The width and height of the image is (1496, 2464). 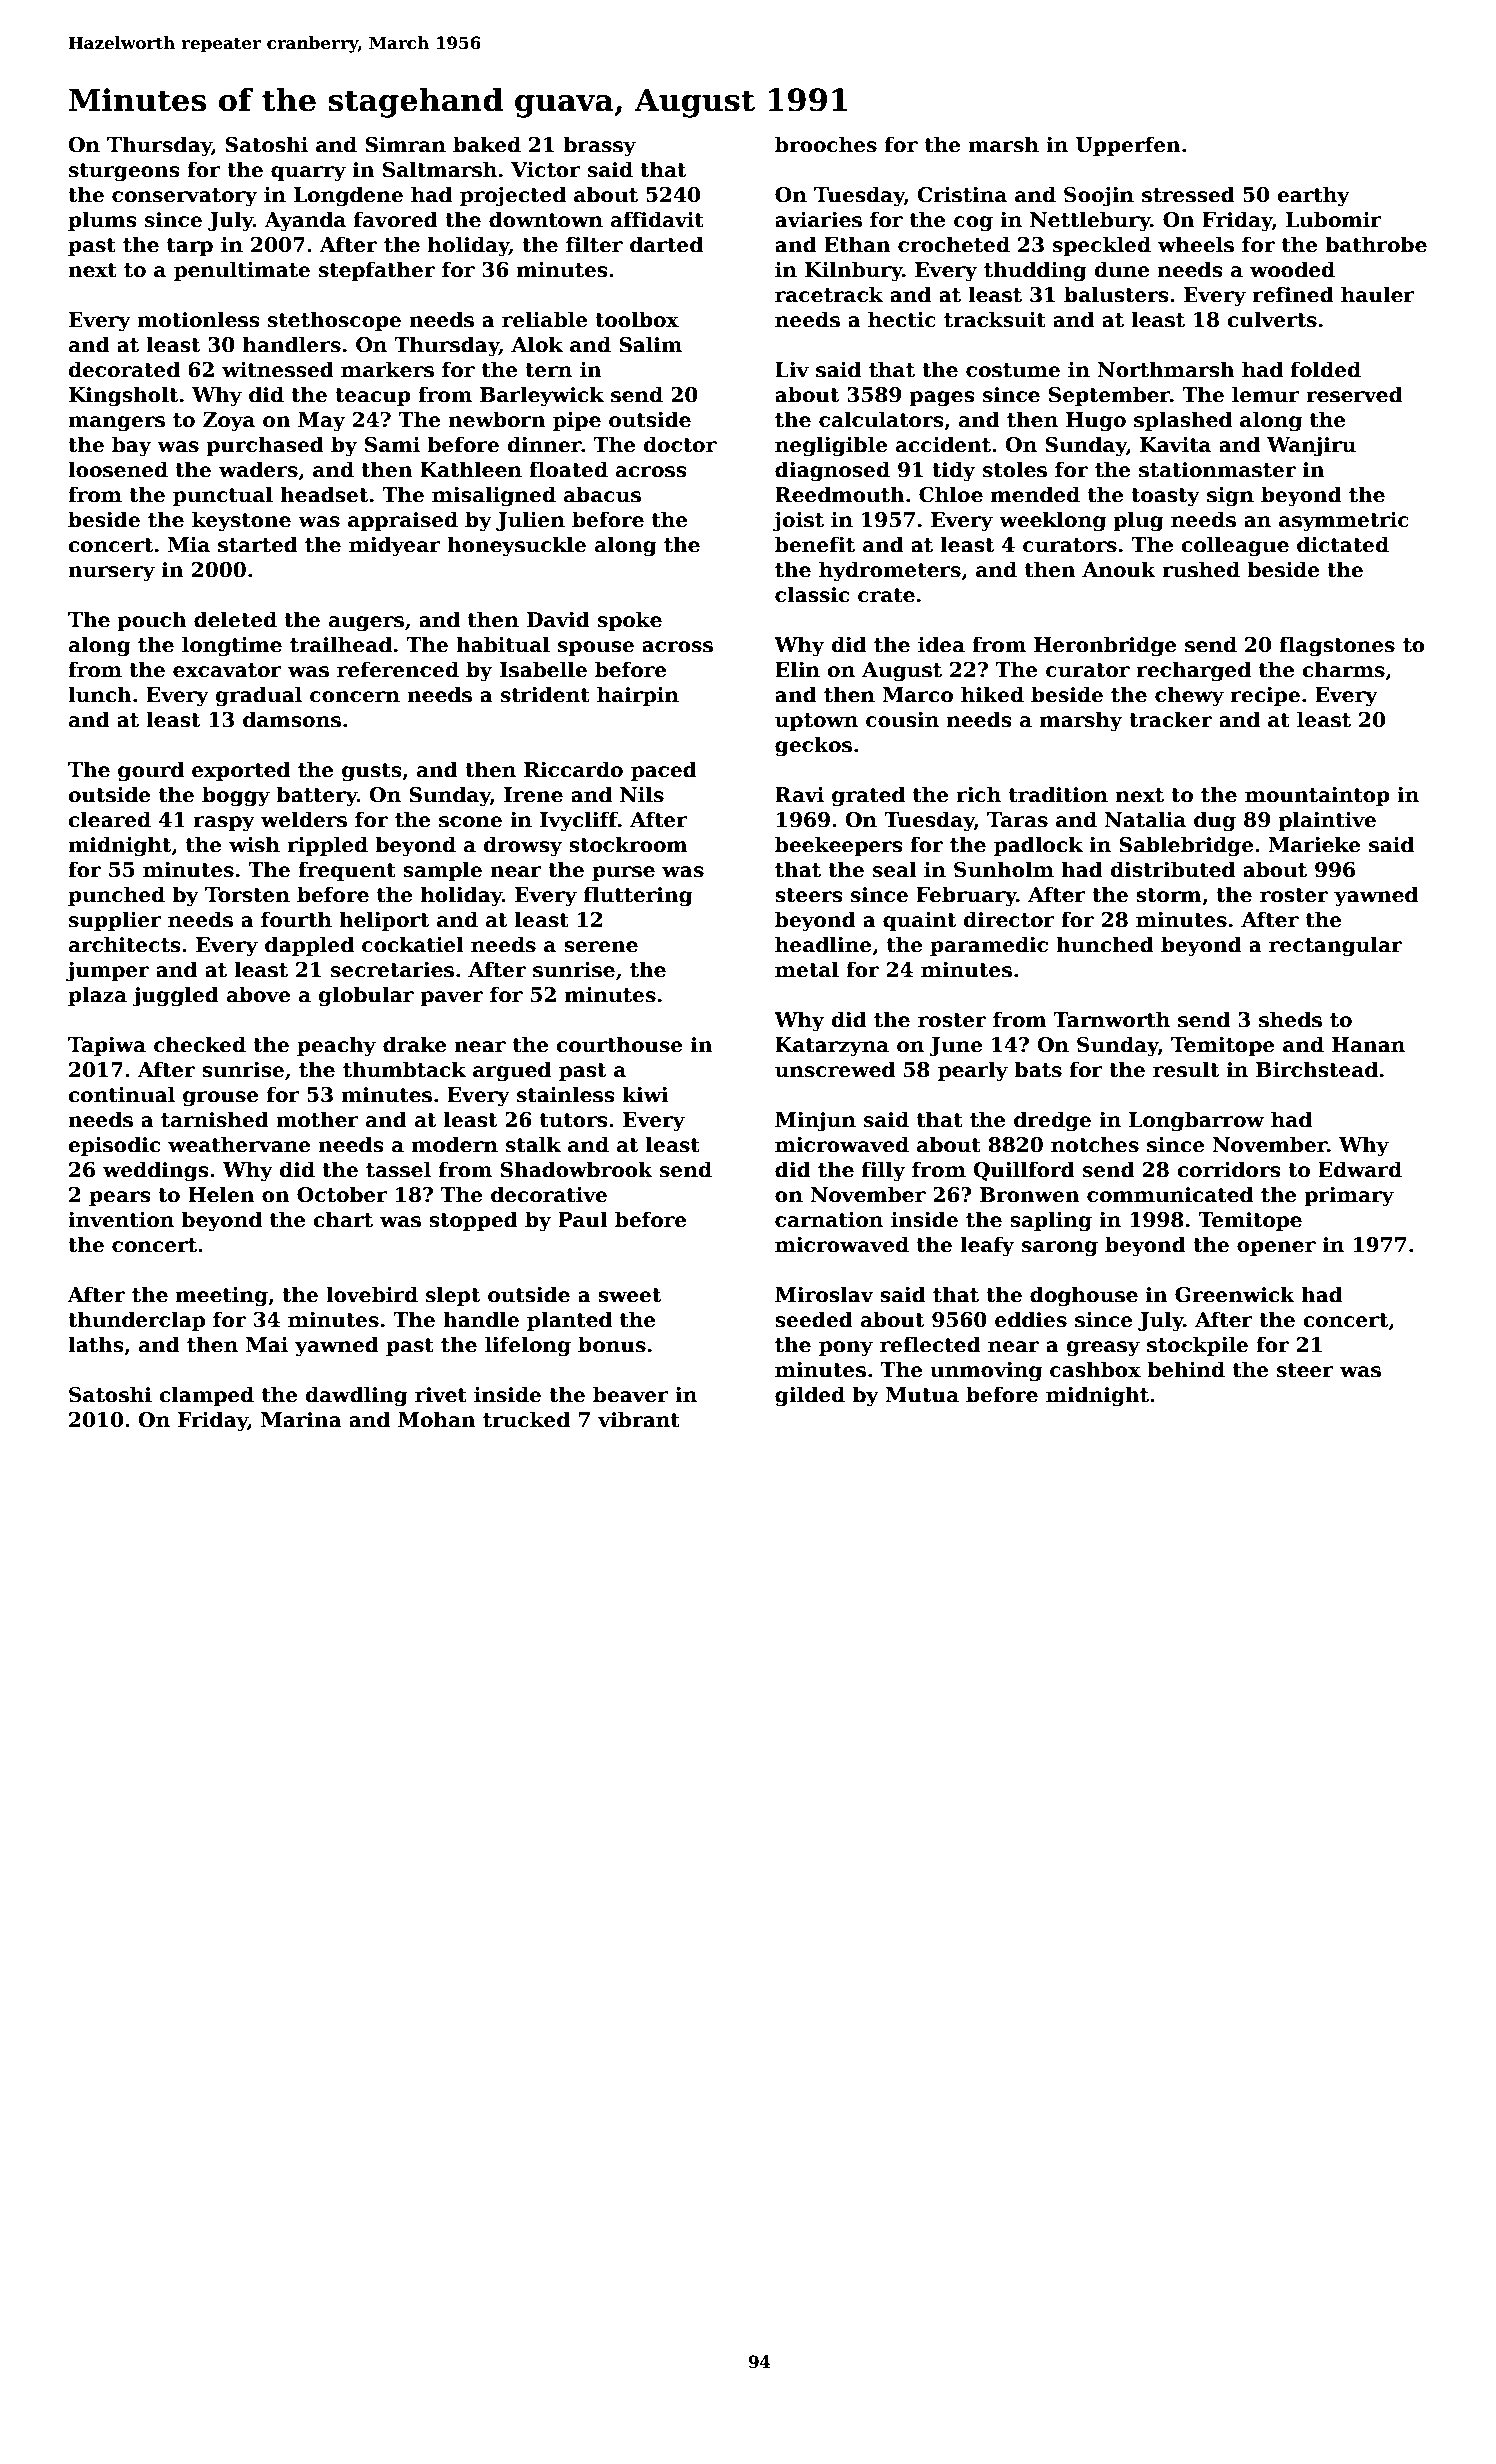 What do you see at coordinates (631, 1394) in the image?
I see `beaver` at bounding box center [631, 1394].
